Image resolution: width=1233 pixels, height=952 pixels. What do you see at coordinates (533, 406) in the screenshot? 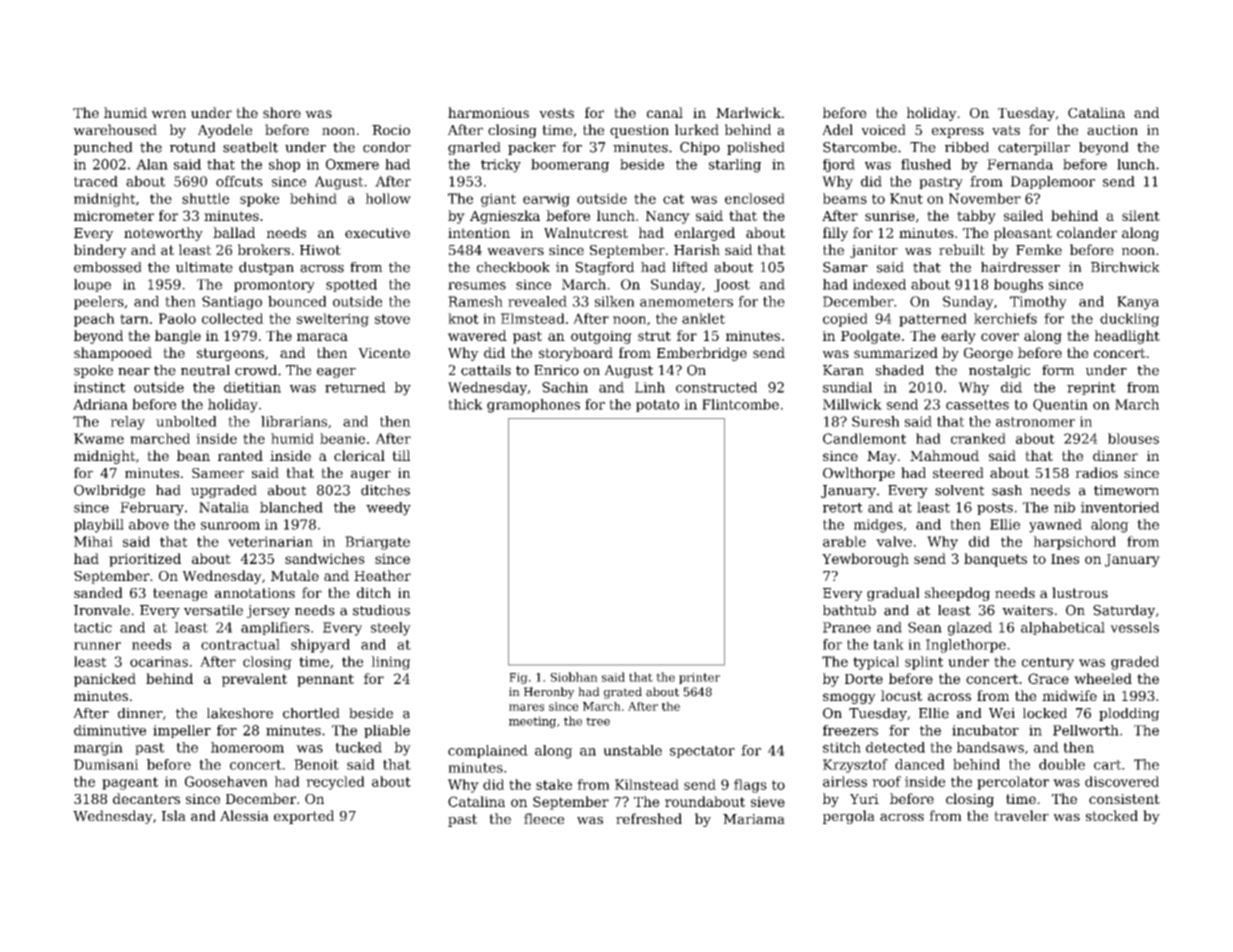
I see `gramophones` at bounding box center [533, 406].
